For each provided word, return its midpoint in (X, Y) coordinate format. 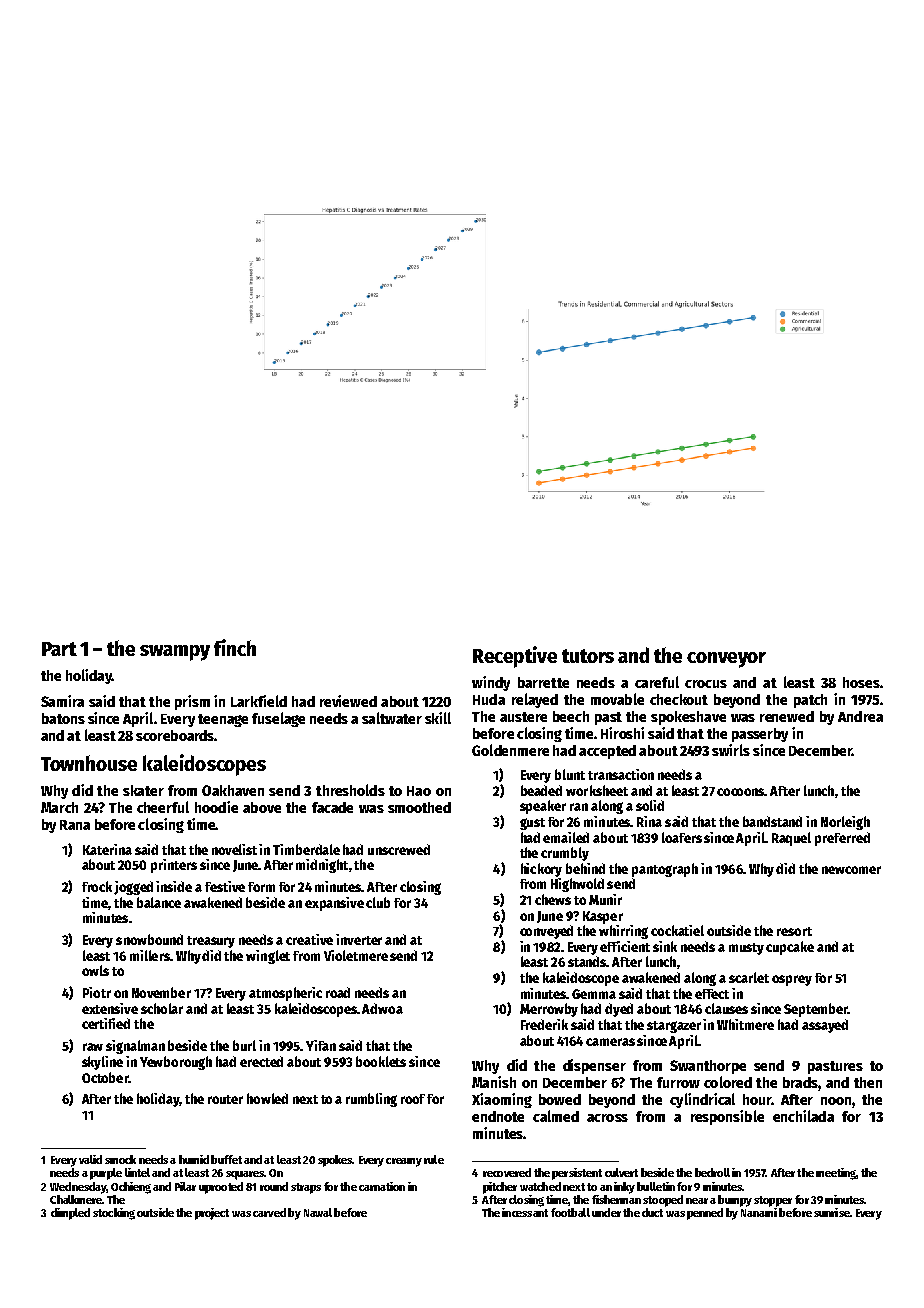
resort (794, 931)
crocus (706, 684)
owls (95, 970)
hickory (541, 870)
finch (235, 647)
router (225, 1099)
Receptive (515, 657)
